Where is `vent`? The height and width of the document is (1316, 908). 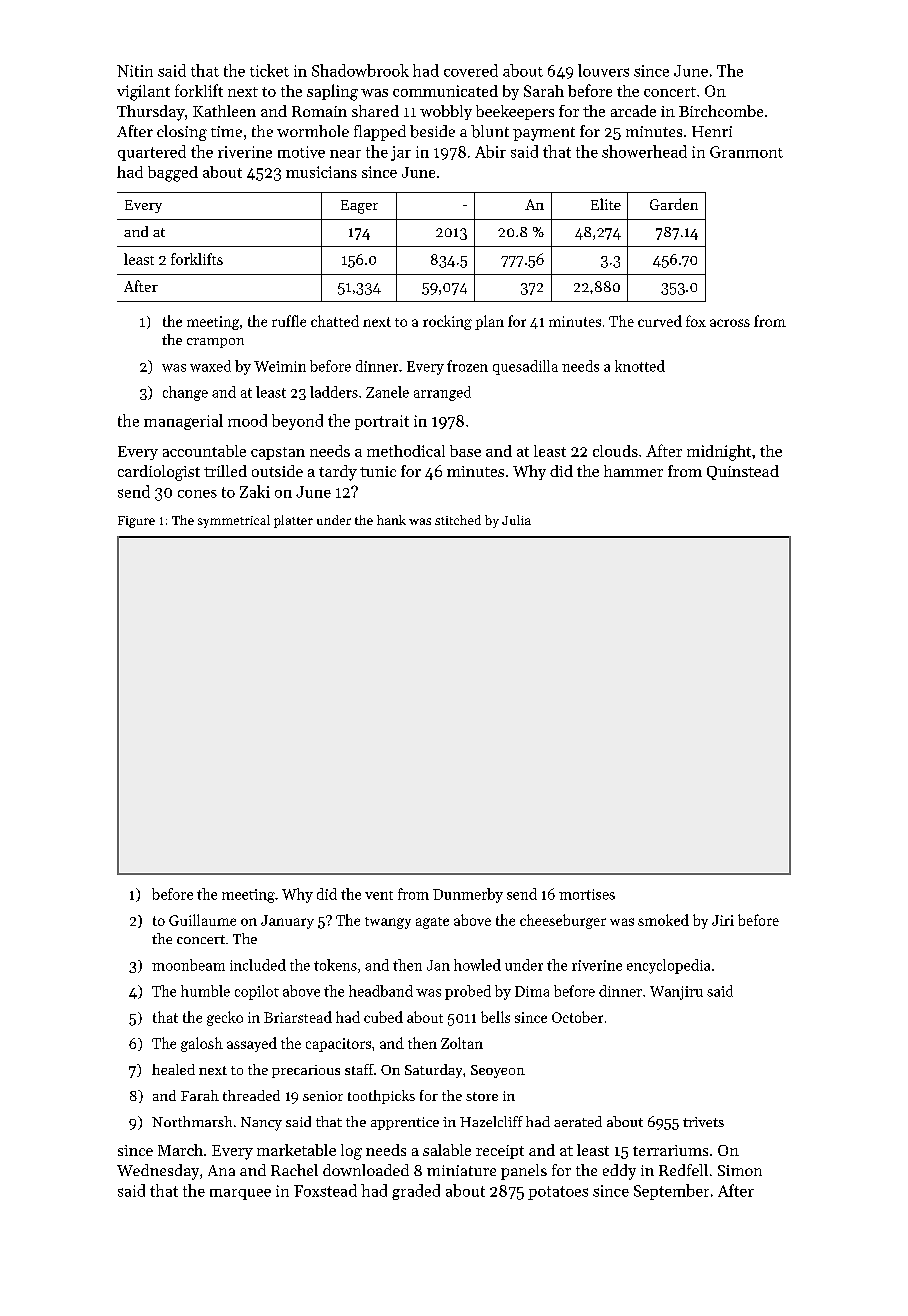
vent is located at coordinates (379, 895).
